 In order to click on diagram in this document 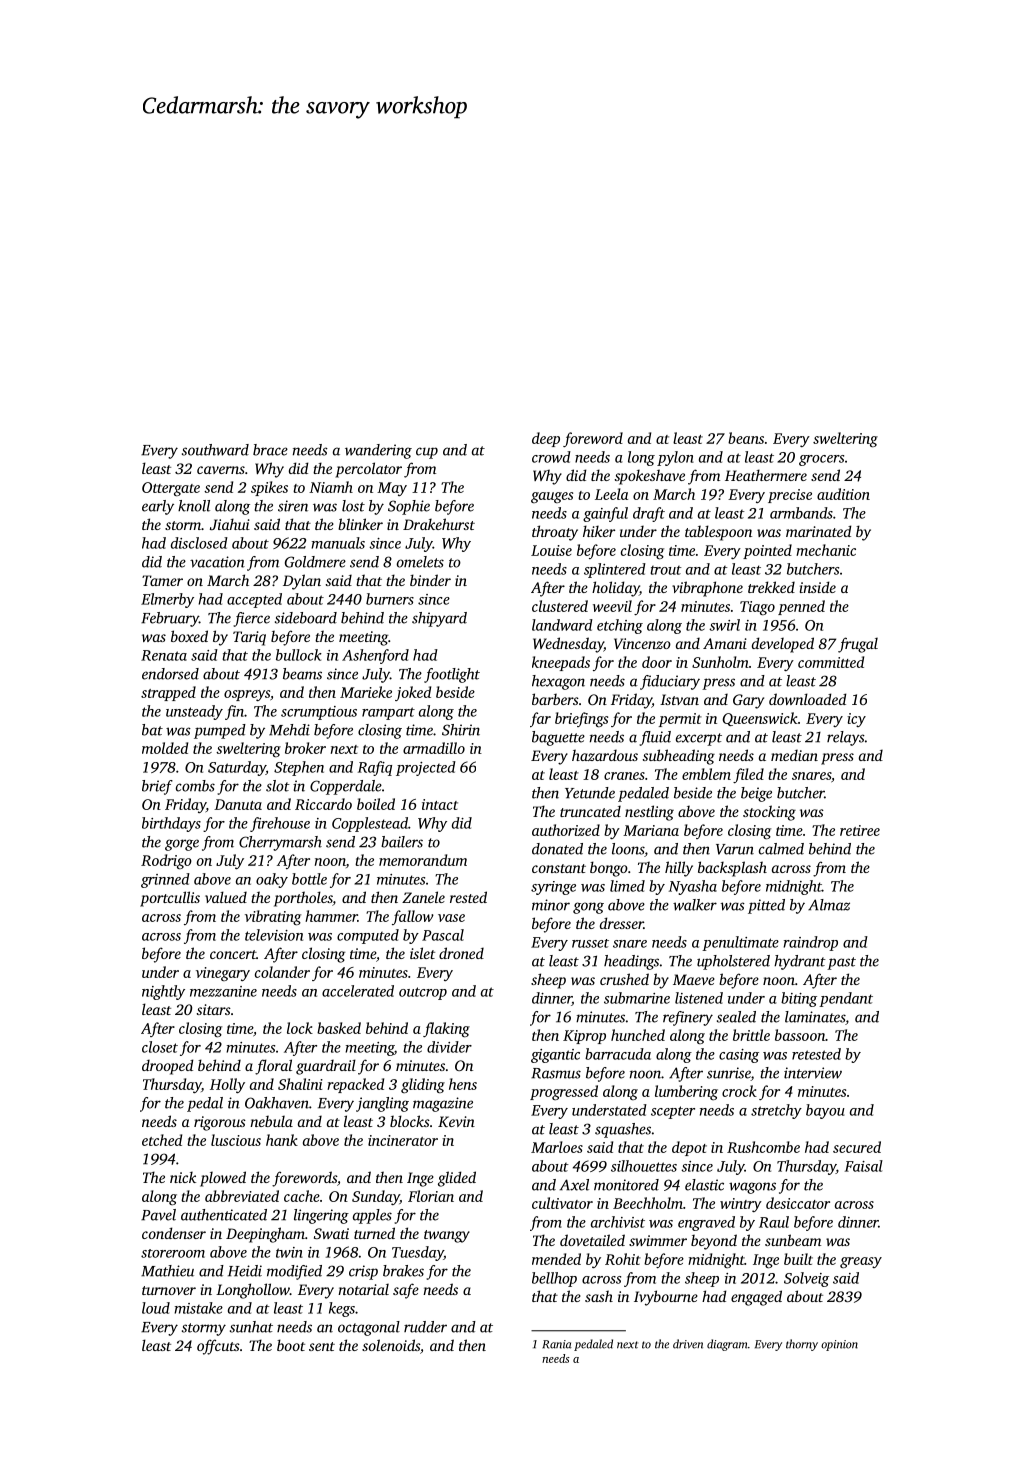, I will do `click(727, 1345)`.
